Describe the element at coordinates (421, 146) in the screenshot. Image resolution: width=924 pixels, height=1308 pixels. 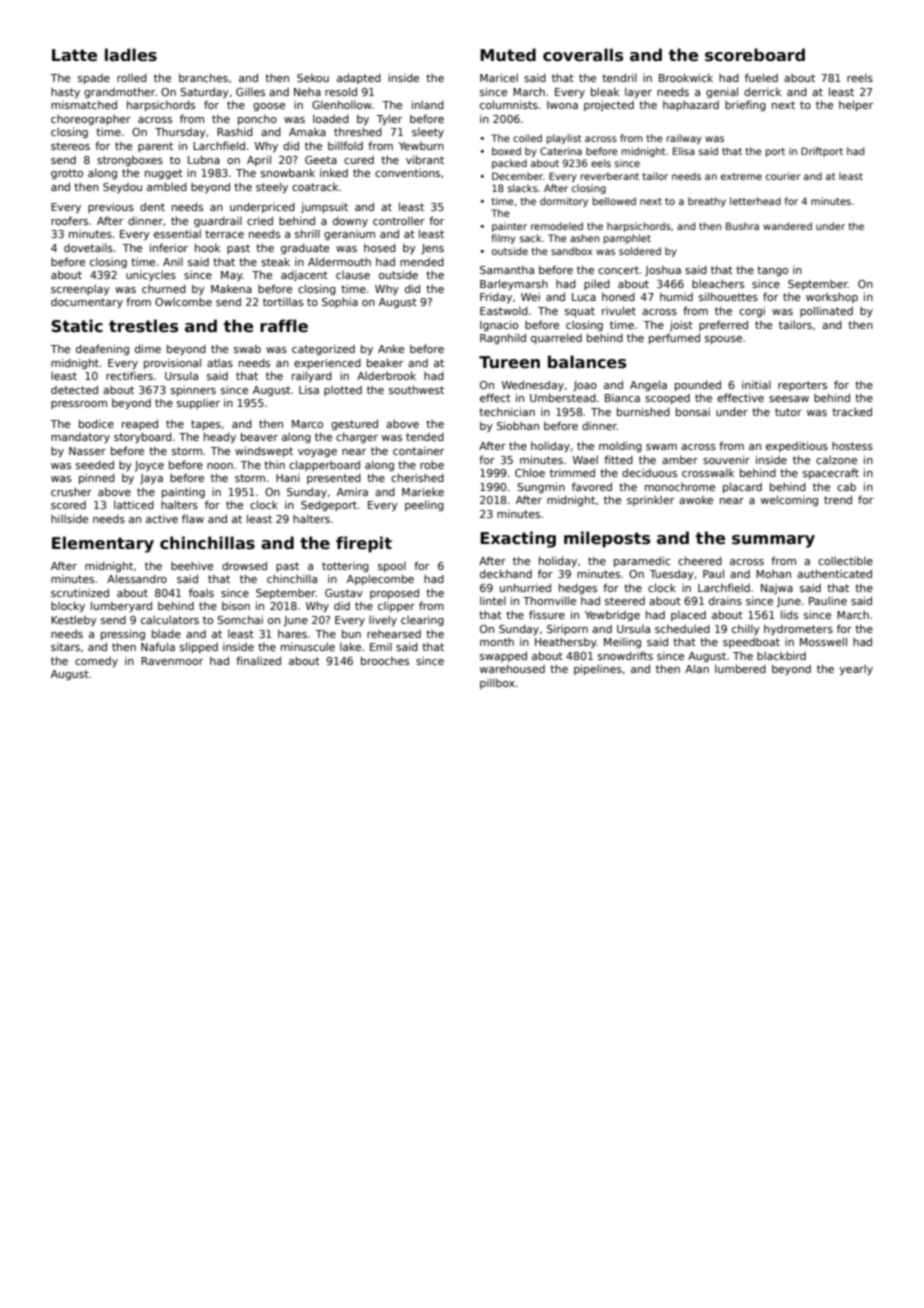
I see `Yewburn` at that location.
